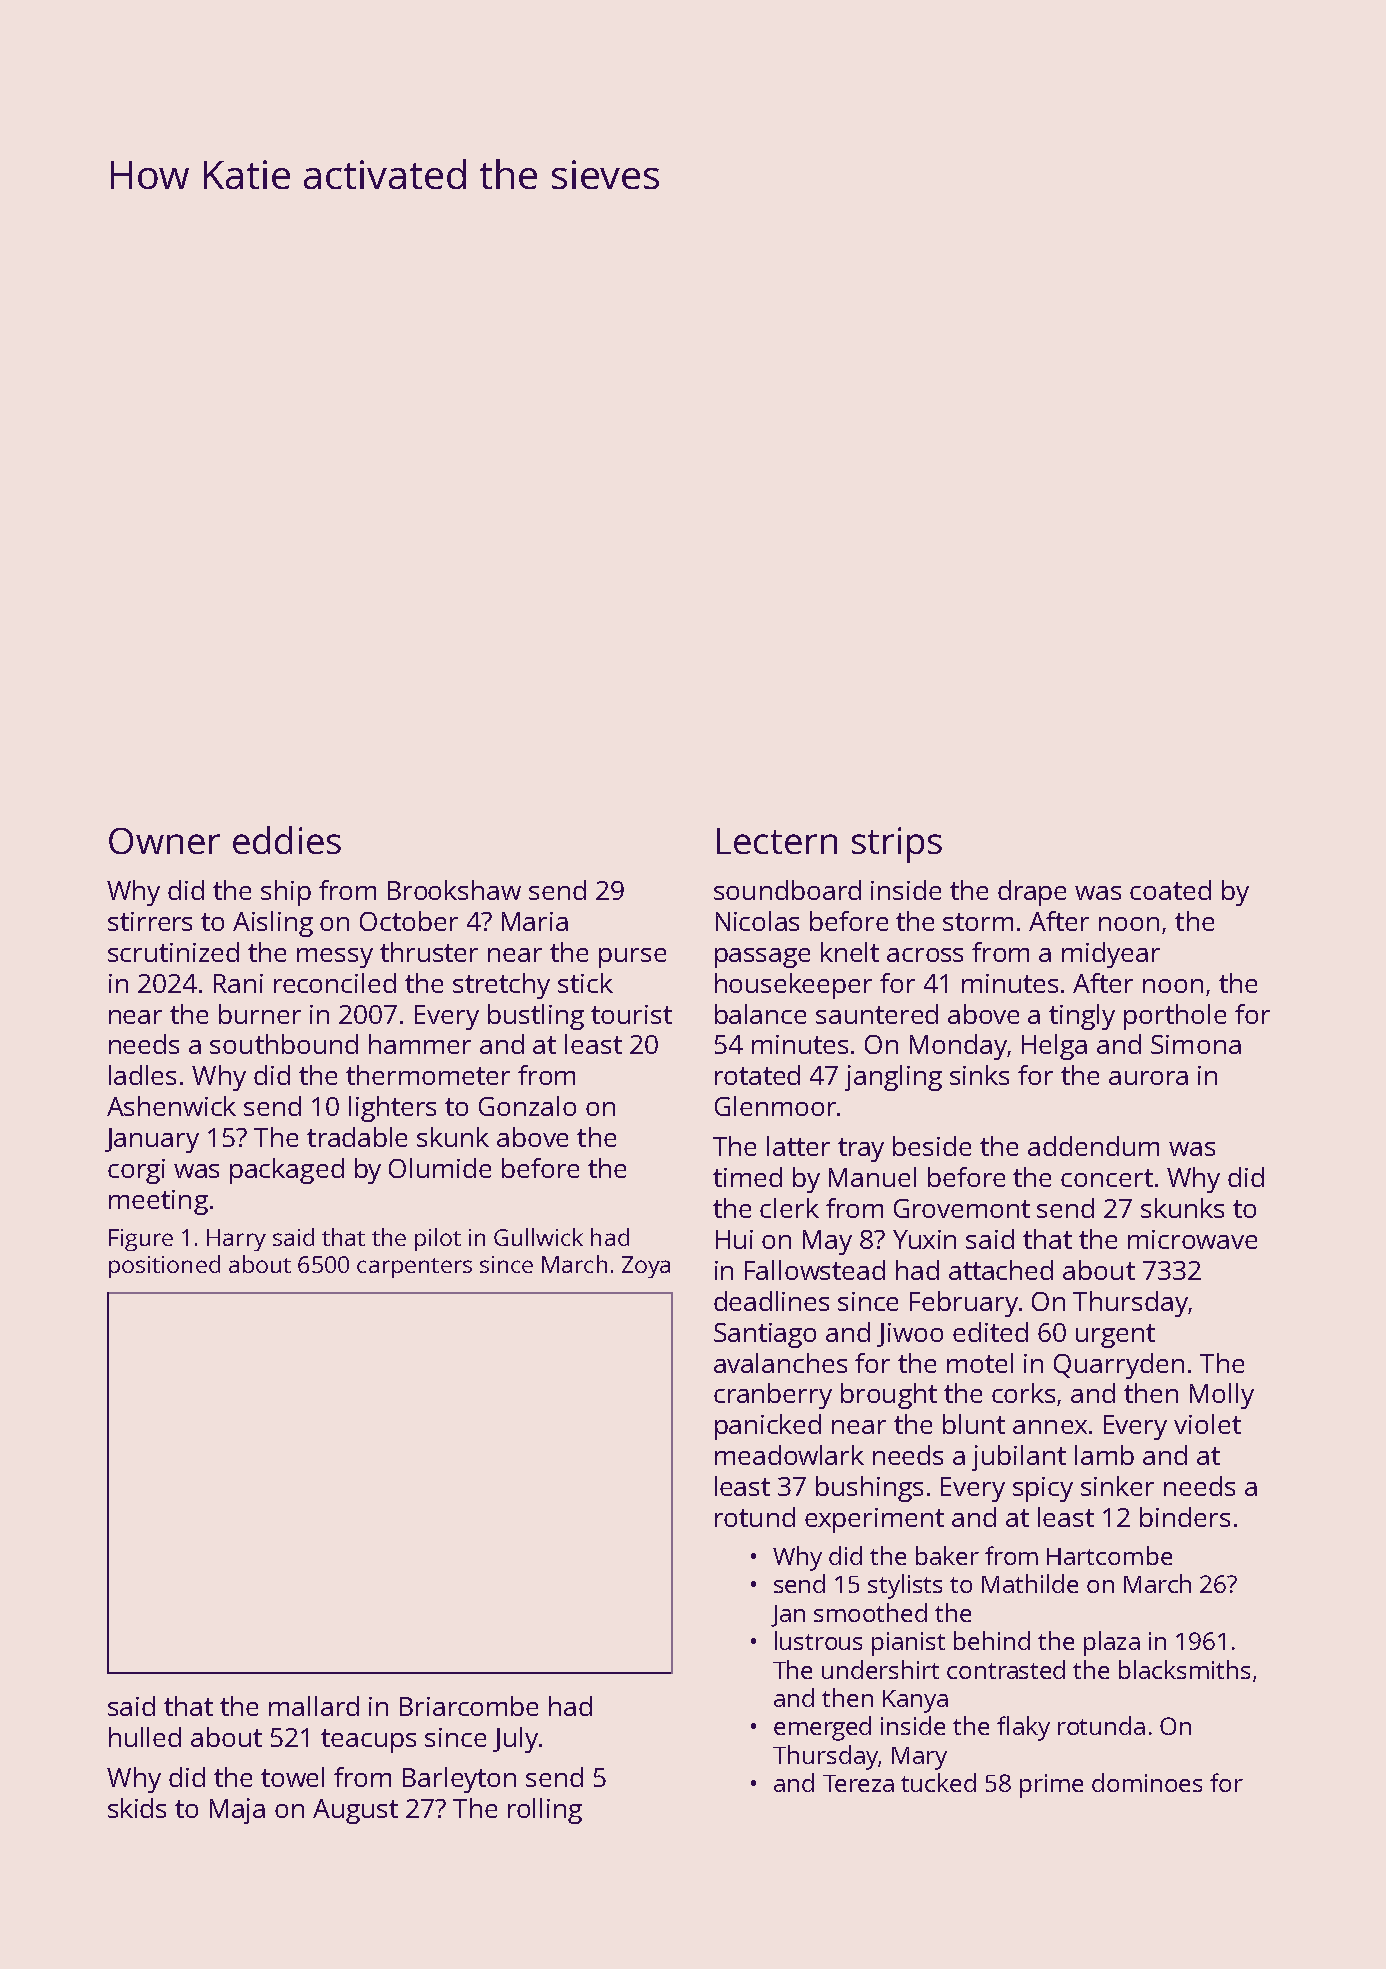 The width and height of the page is (1386, 1969). I want to click on Maja, so click(237, 1811).
